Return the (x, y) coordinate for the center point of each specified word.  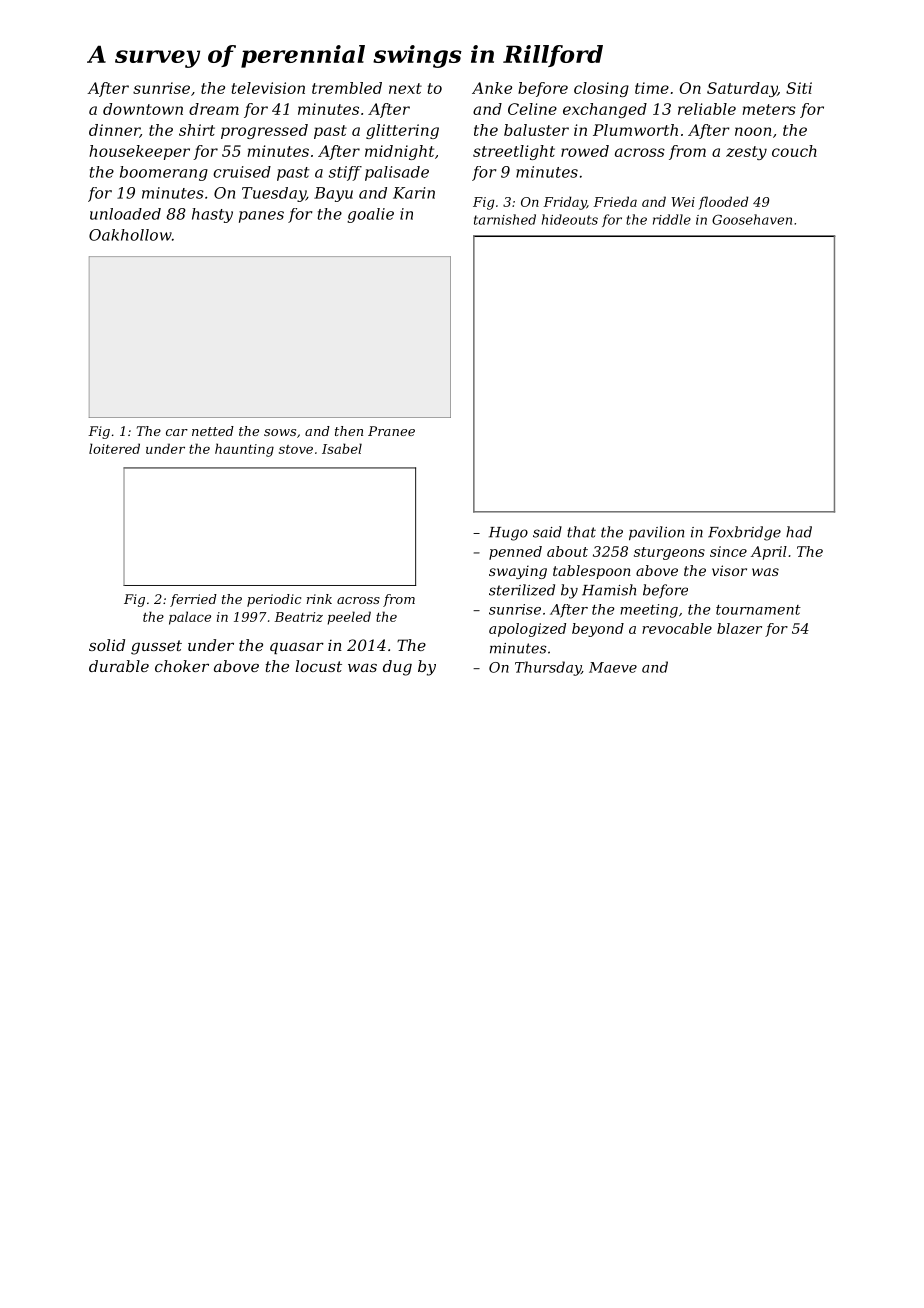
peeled (349, 618)
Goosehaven (752, 219)
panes (261, 217)
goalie (370, 215)
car (177, 432)
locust (318, 666)
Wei (683, 202)
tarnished (505, 219)
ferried (193, 600)
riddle (672, 219)
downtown (143, 109)
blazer (739, 628)
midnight (399, 152)
